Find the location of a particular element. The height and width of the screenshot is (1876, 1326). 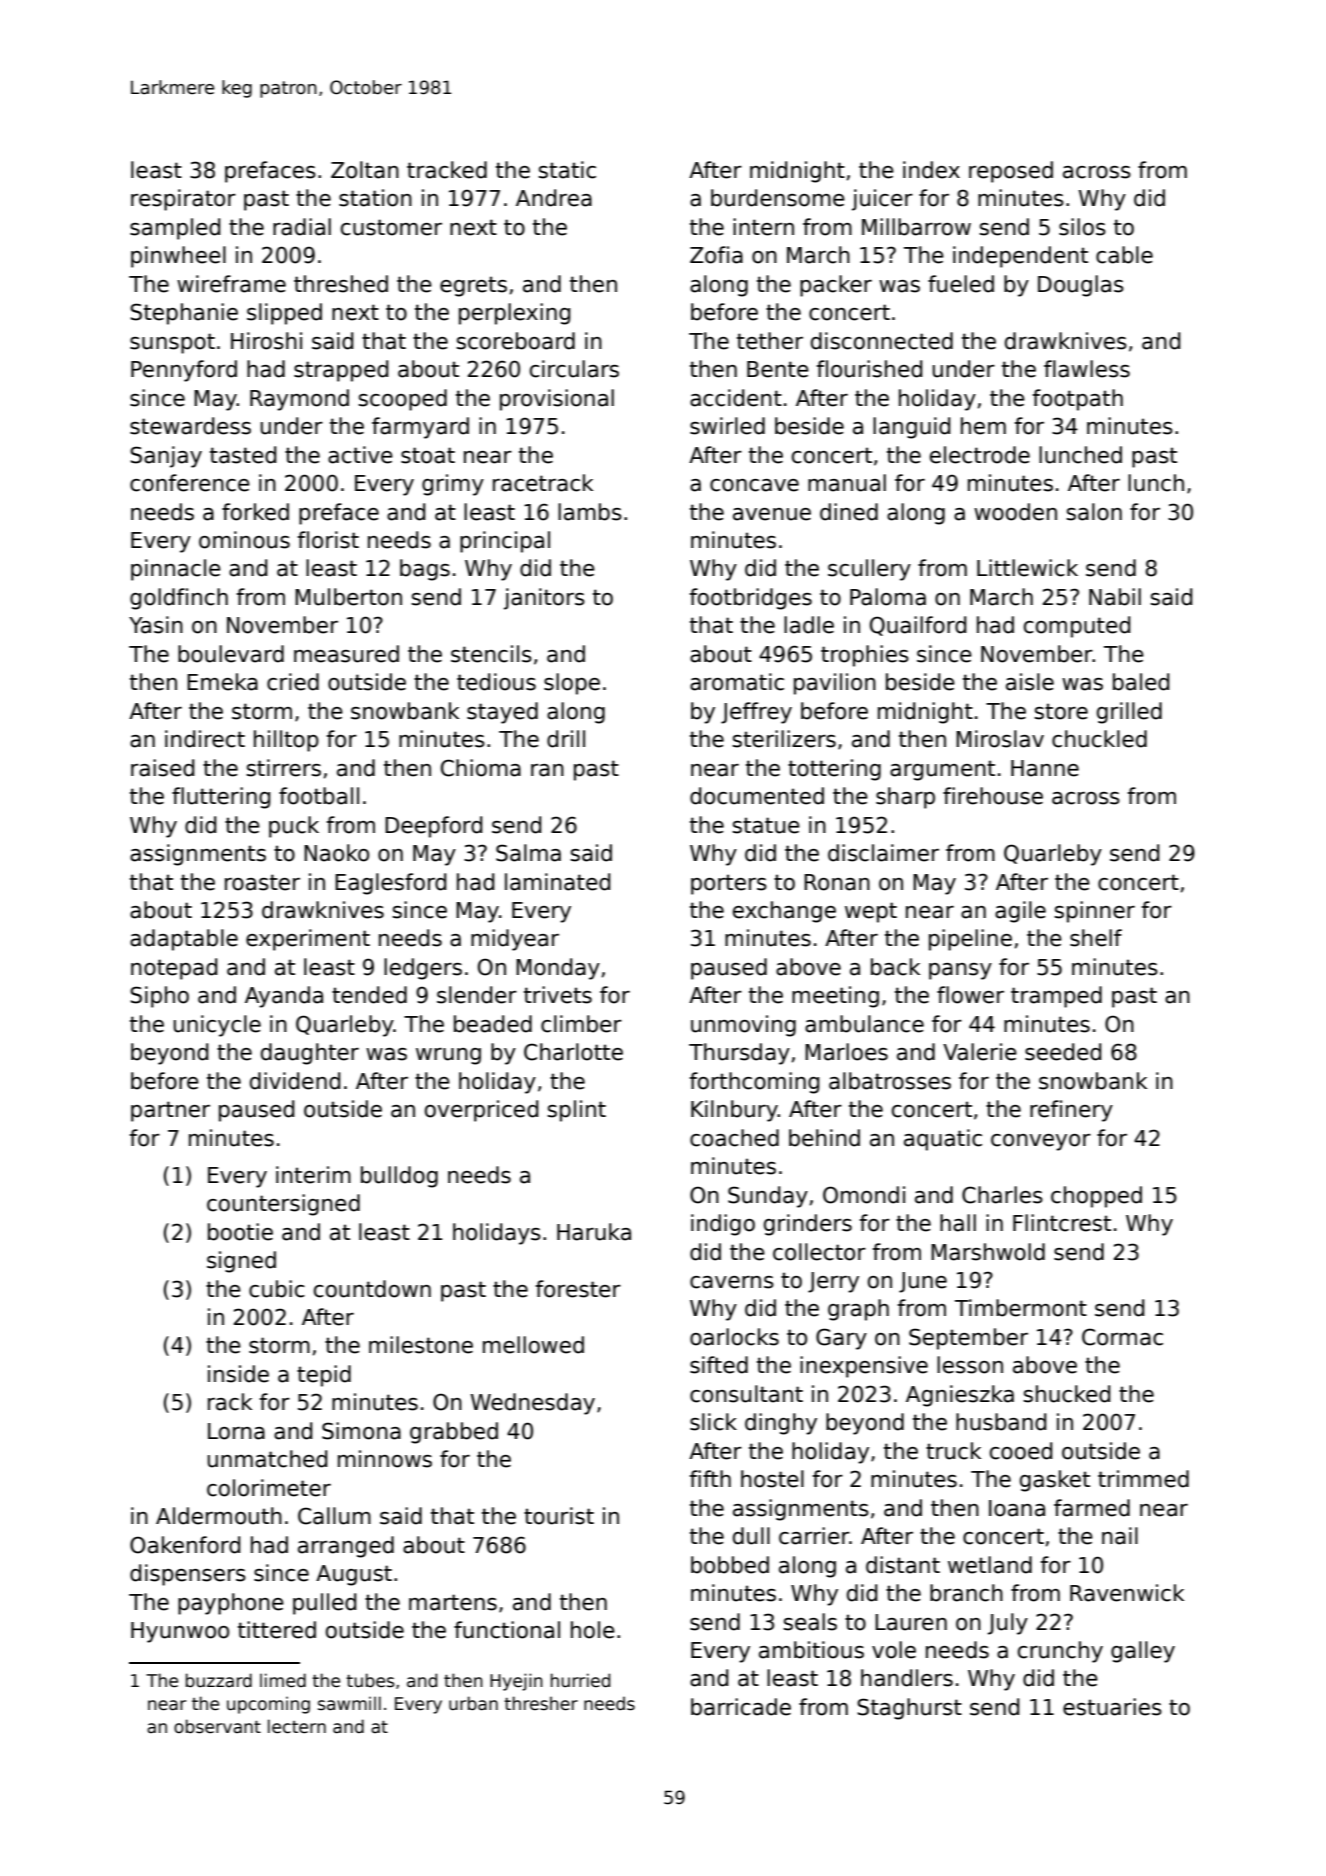

statue is located at coordinates (766, 825).
